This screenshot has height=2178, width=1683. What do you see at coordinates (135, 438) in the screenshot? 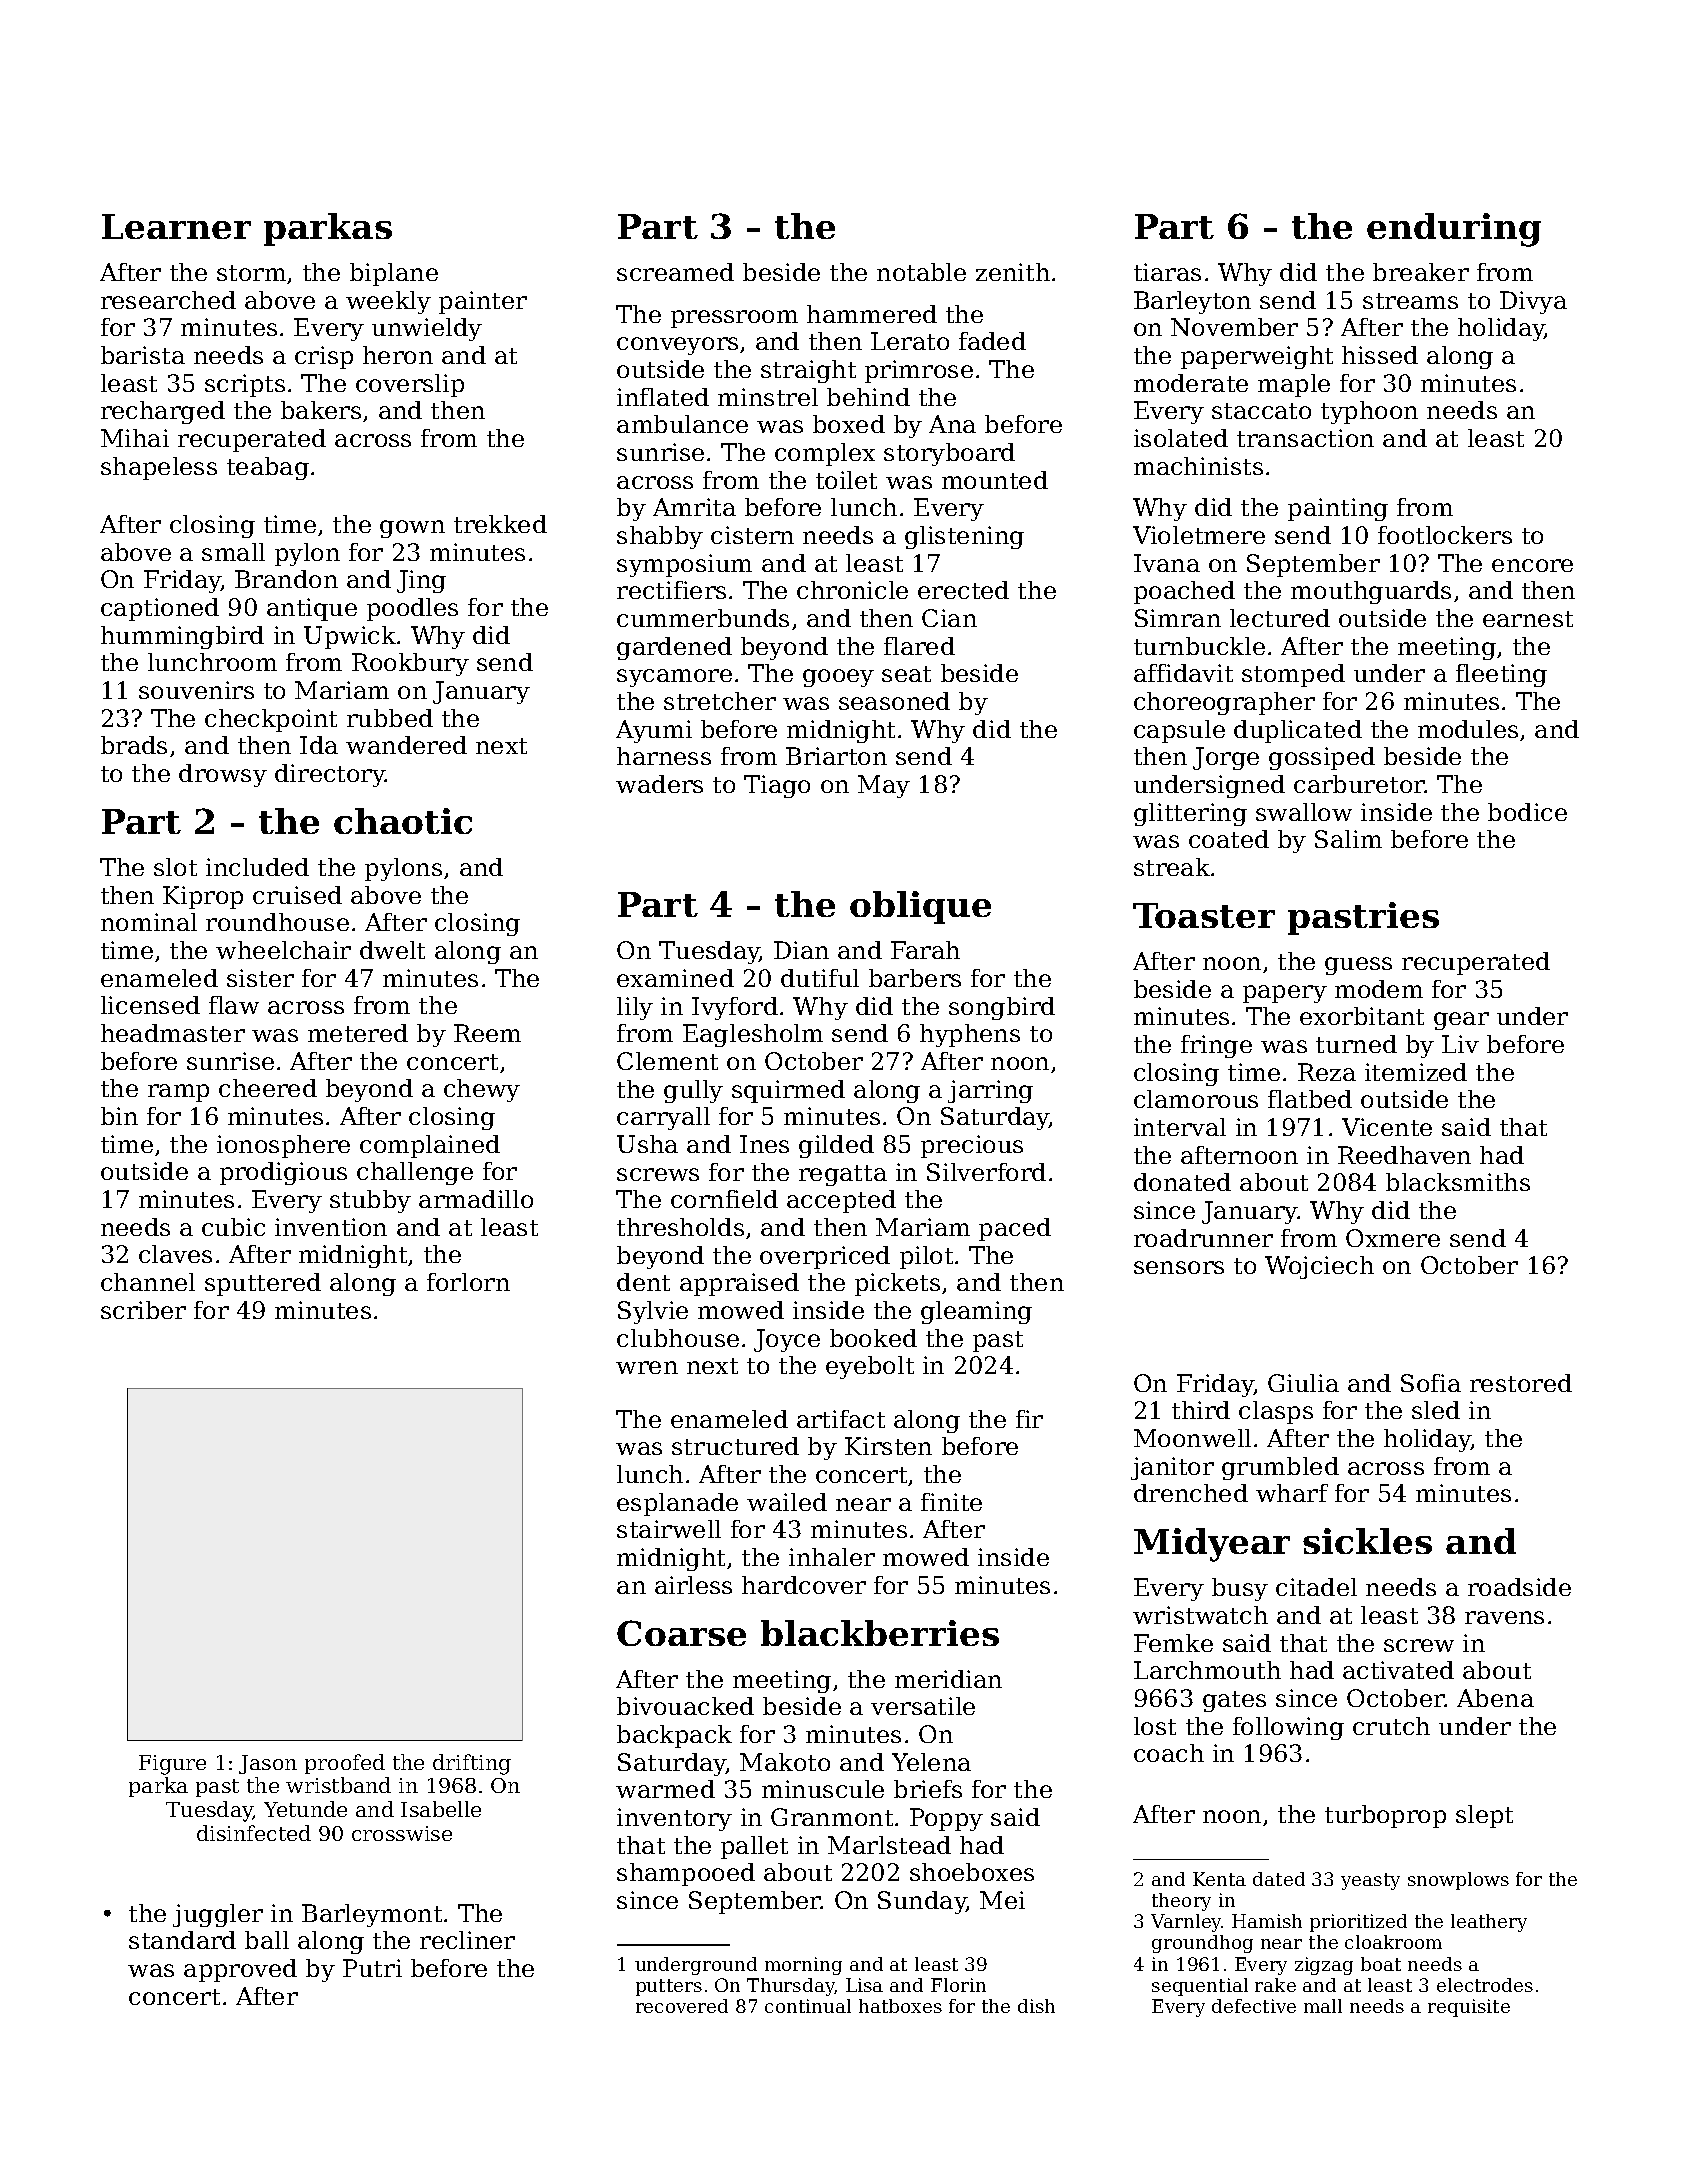
I see `Mihai` at bounding box center [135, 438].
